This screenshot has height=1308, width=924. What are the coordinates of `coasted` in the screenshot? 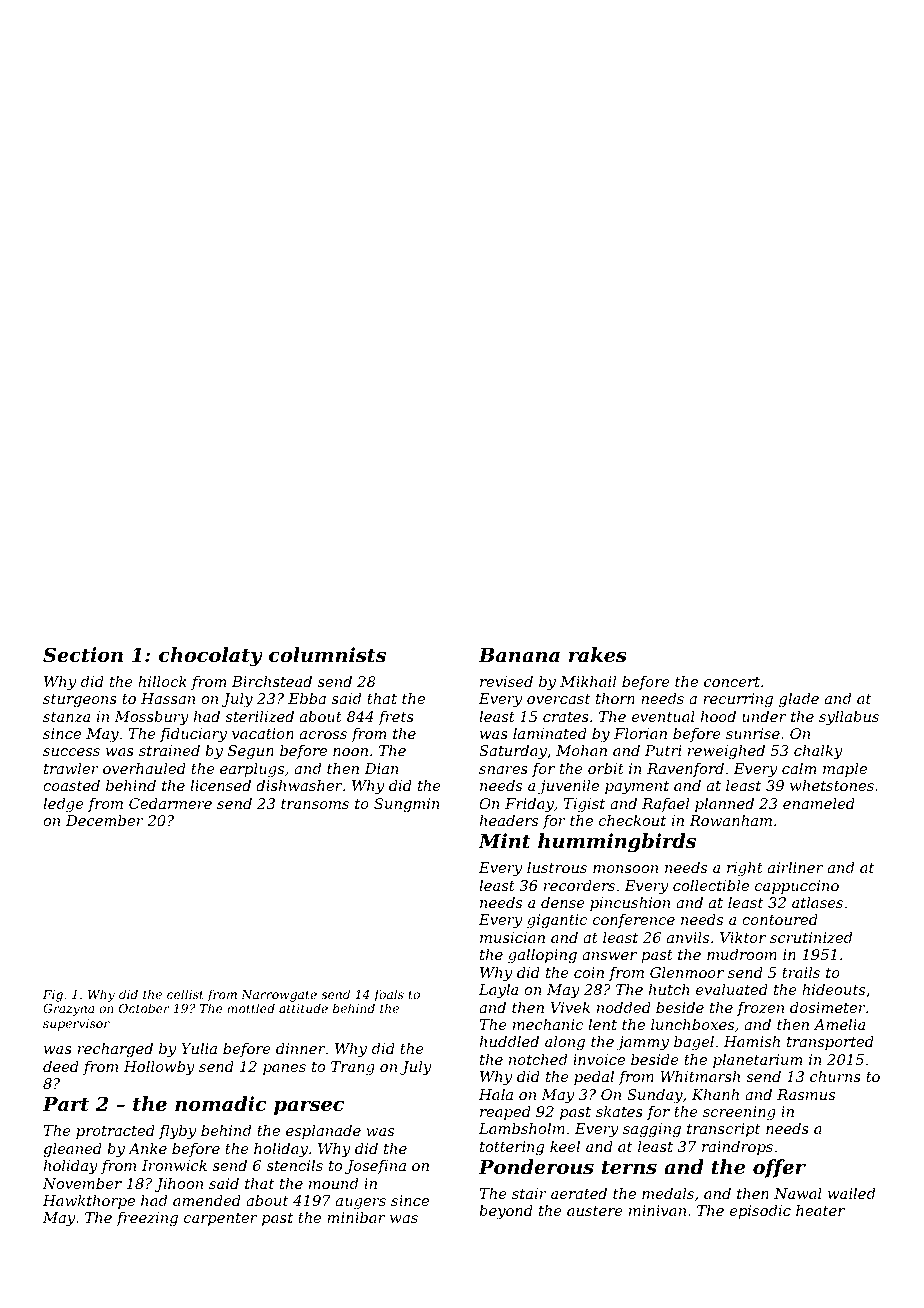 It's located at (71, 785).
